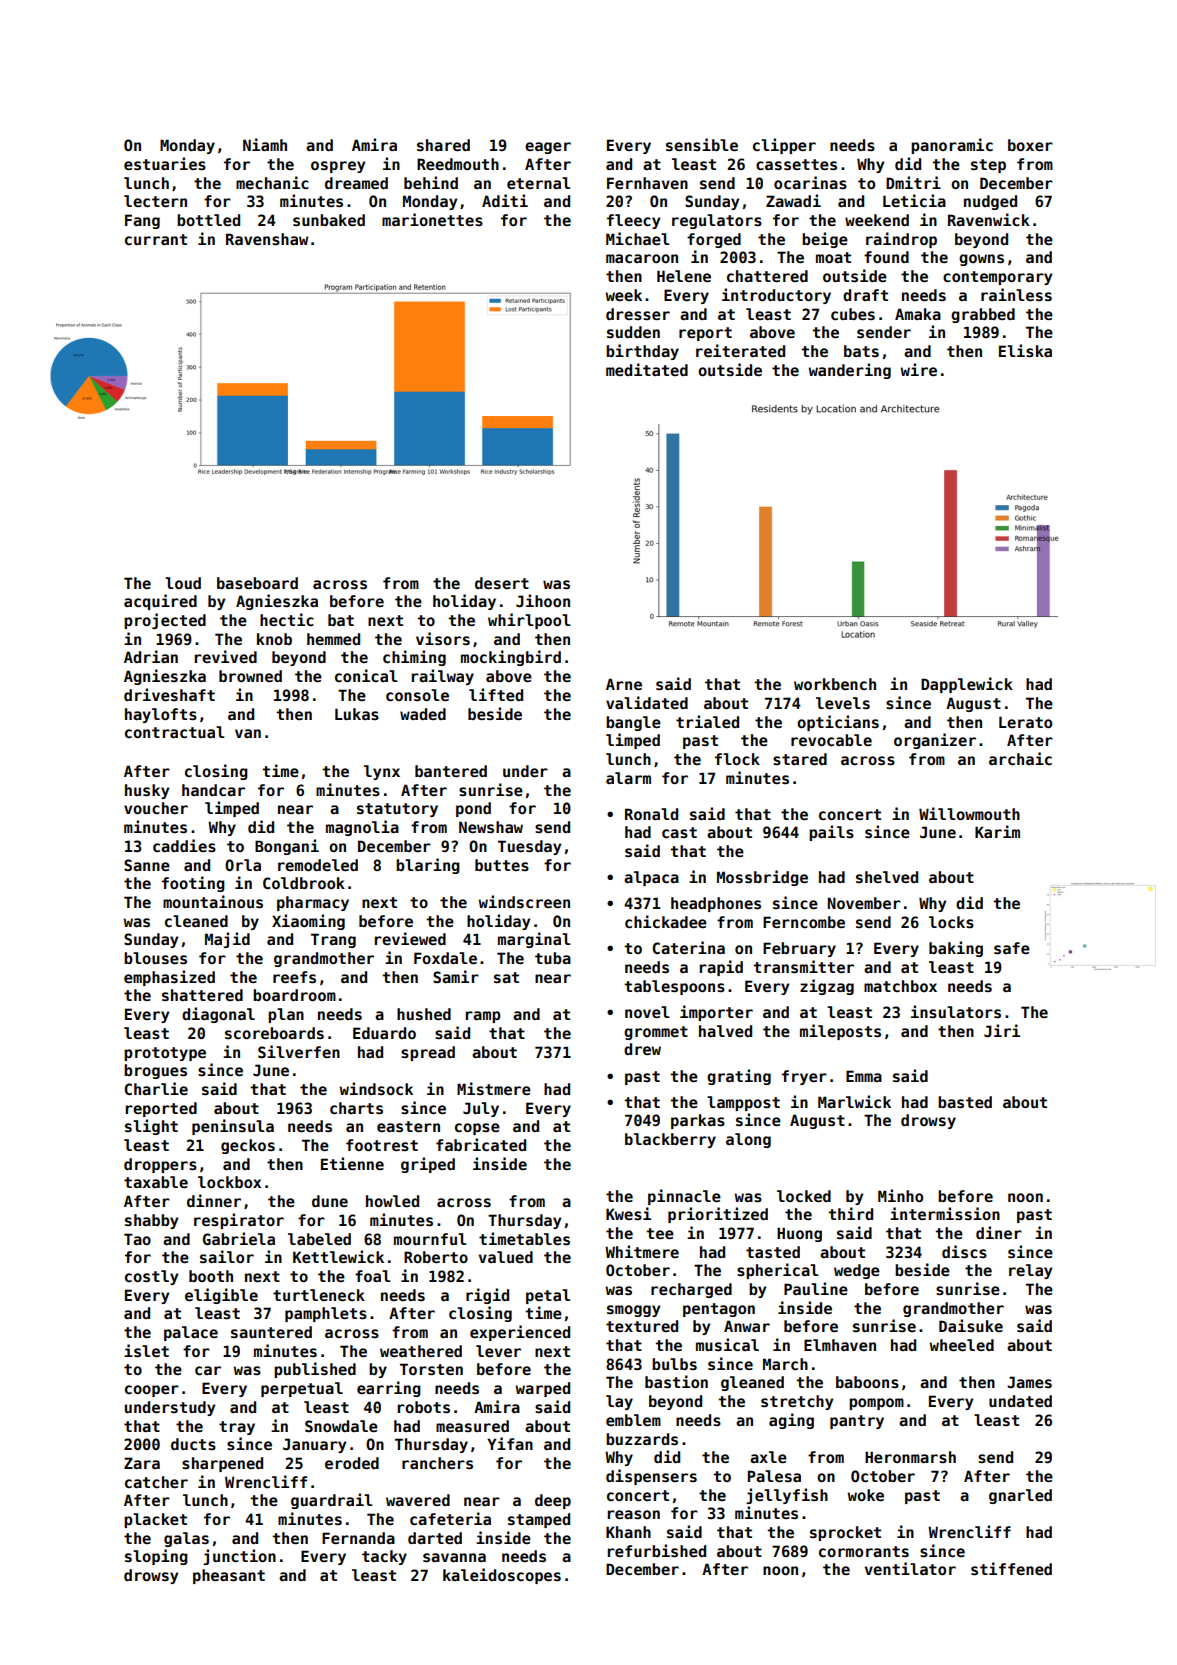 The height and width of the screenshot is (1665, 1177). I want to click on boxer, so click(1030, 145).
